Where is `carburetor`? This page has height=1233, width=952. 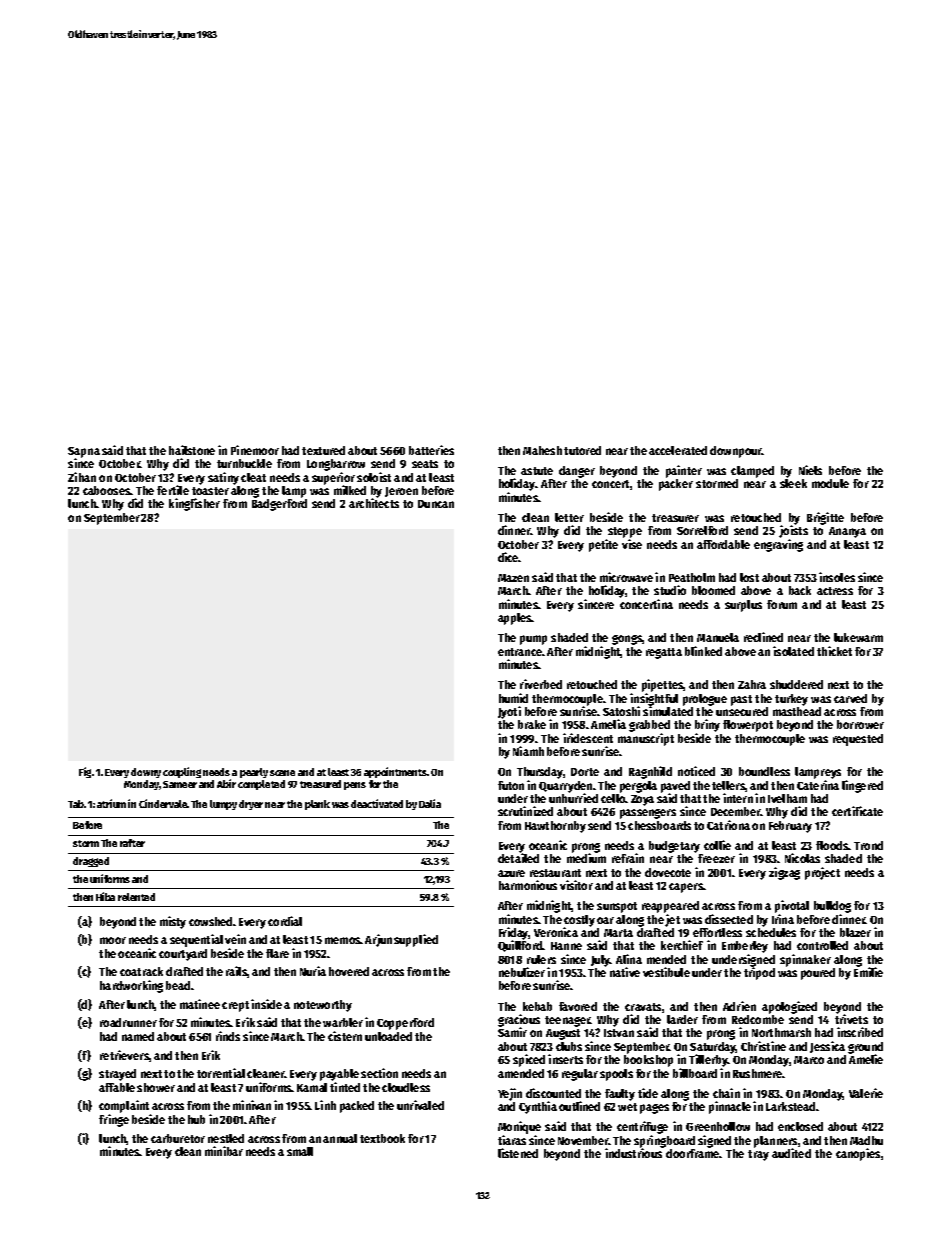
carburetor is located at coordinates (178, 1138).
